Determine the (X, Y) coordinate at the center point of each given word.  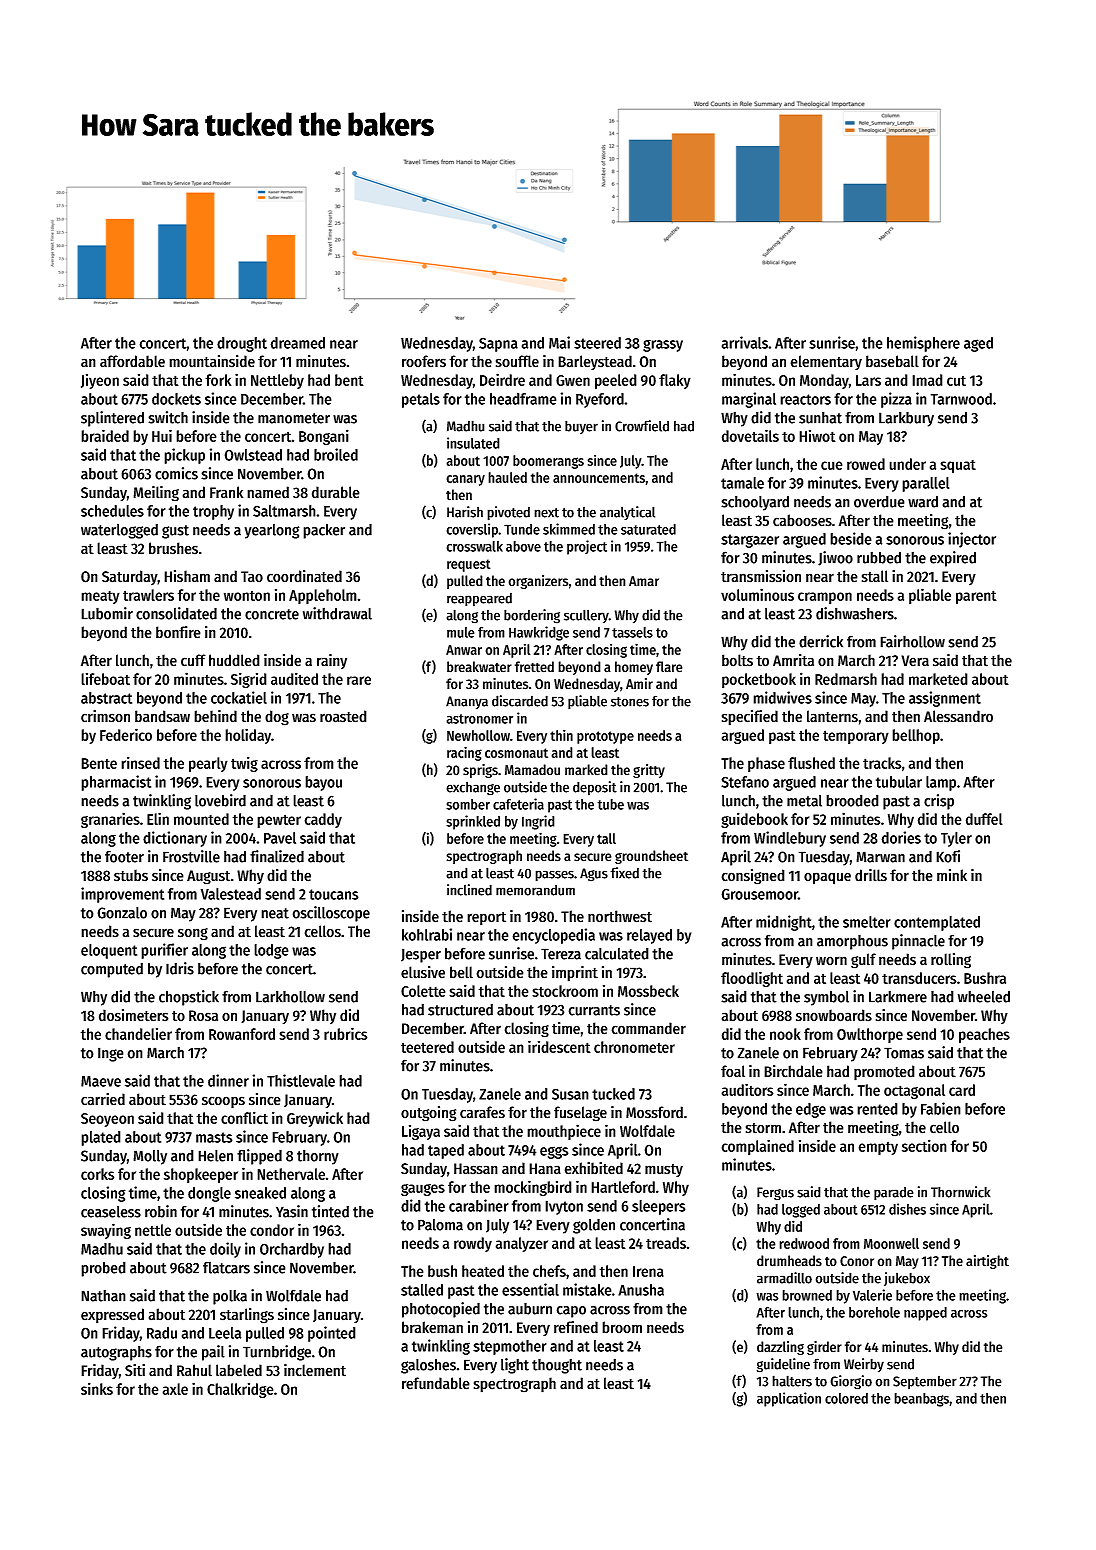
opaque (827, 878)
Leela (225, 1333)
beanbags (922, 1400)
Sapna (498, 344)
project (587, 547)
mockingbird (533, 1188)
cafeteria (518, 804)
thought (557, 1366)
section (924, 1145)
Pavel (280, 838)
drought (242, 344)
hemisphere (923, 344)
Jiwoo (835, 558)
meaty (100, 597)
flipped (259, 1157)
